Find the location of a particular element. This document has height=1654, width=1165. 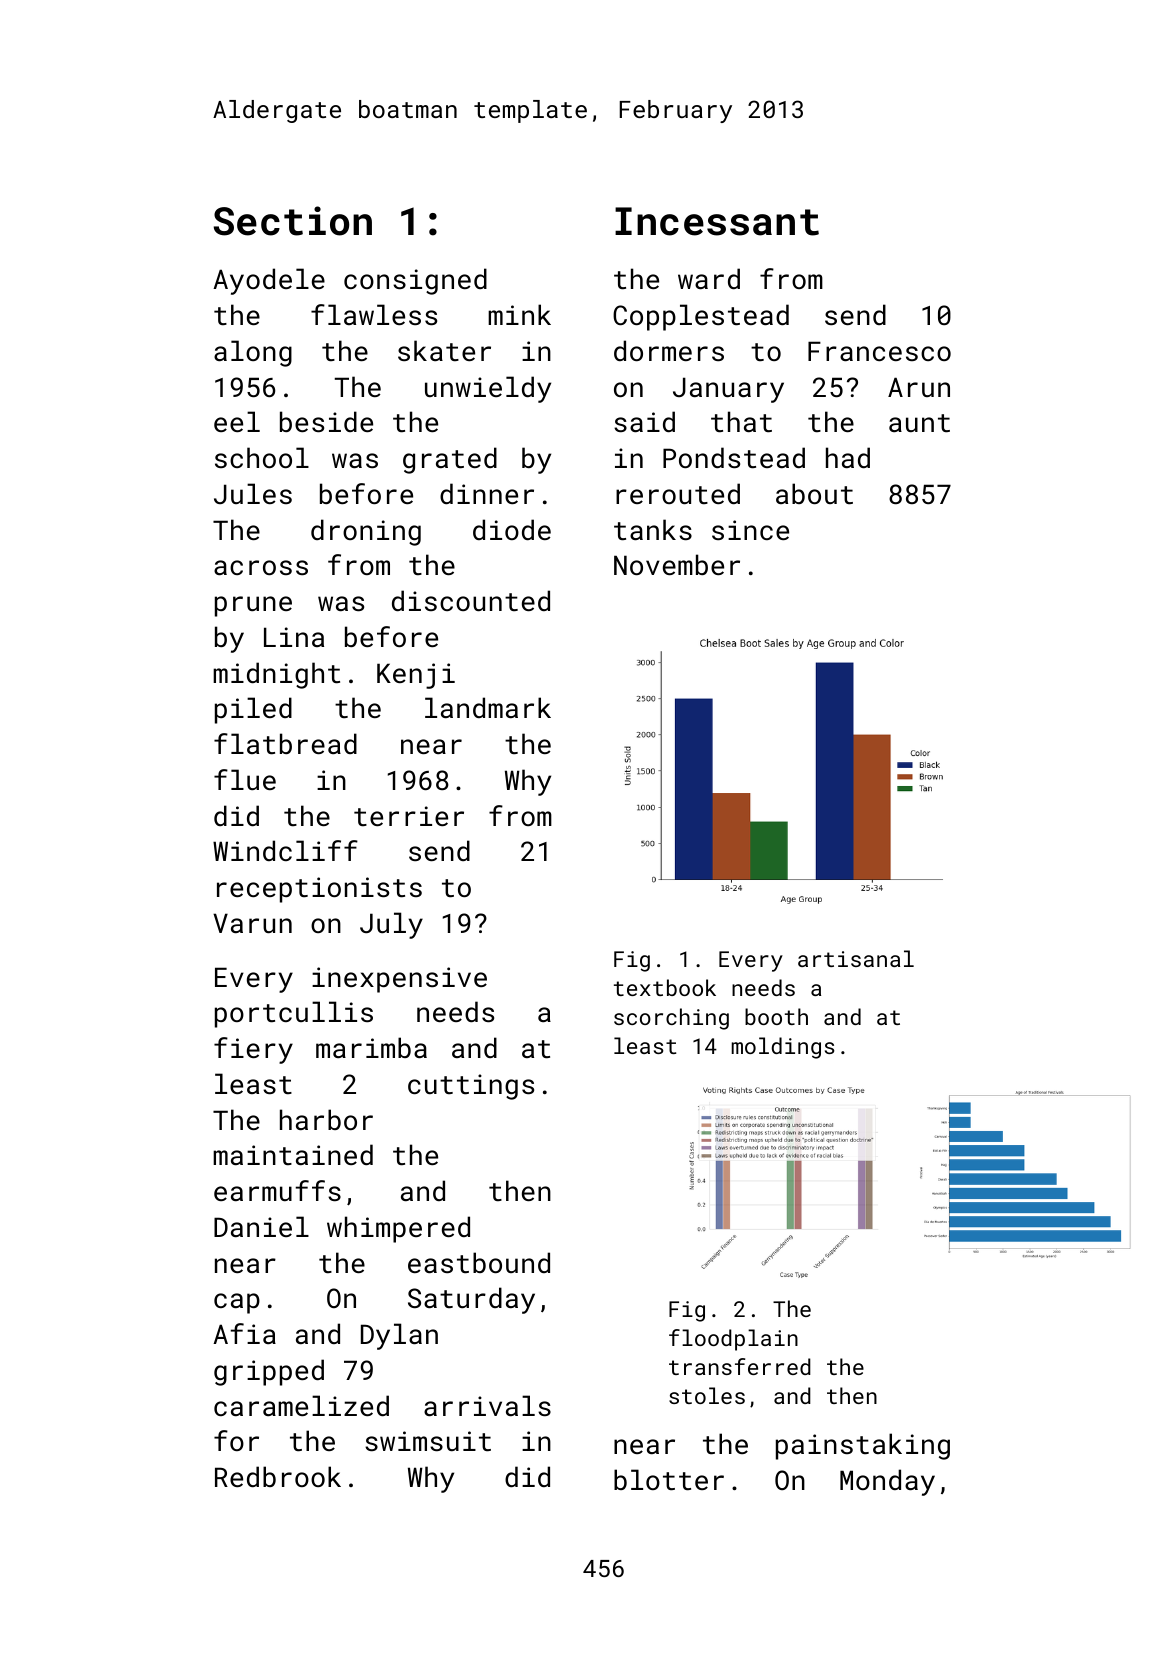

Windcliff is located at coordinates (285, 850).
